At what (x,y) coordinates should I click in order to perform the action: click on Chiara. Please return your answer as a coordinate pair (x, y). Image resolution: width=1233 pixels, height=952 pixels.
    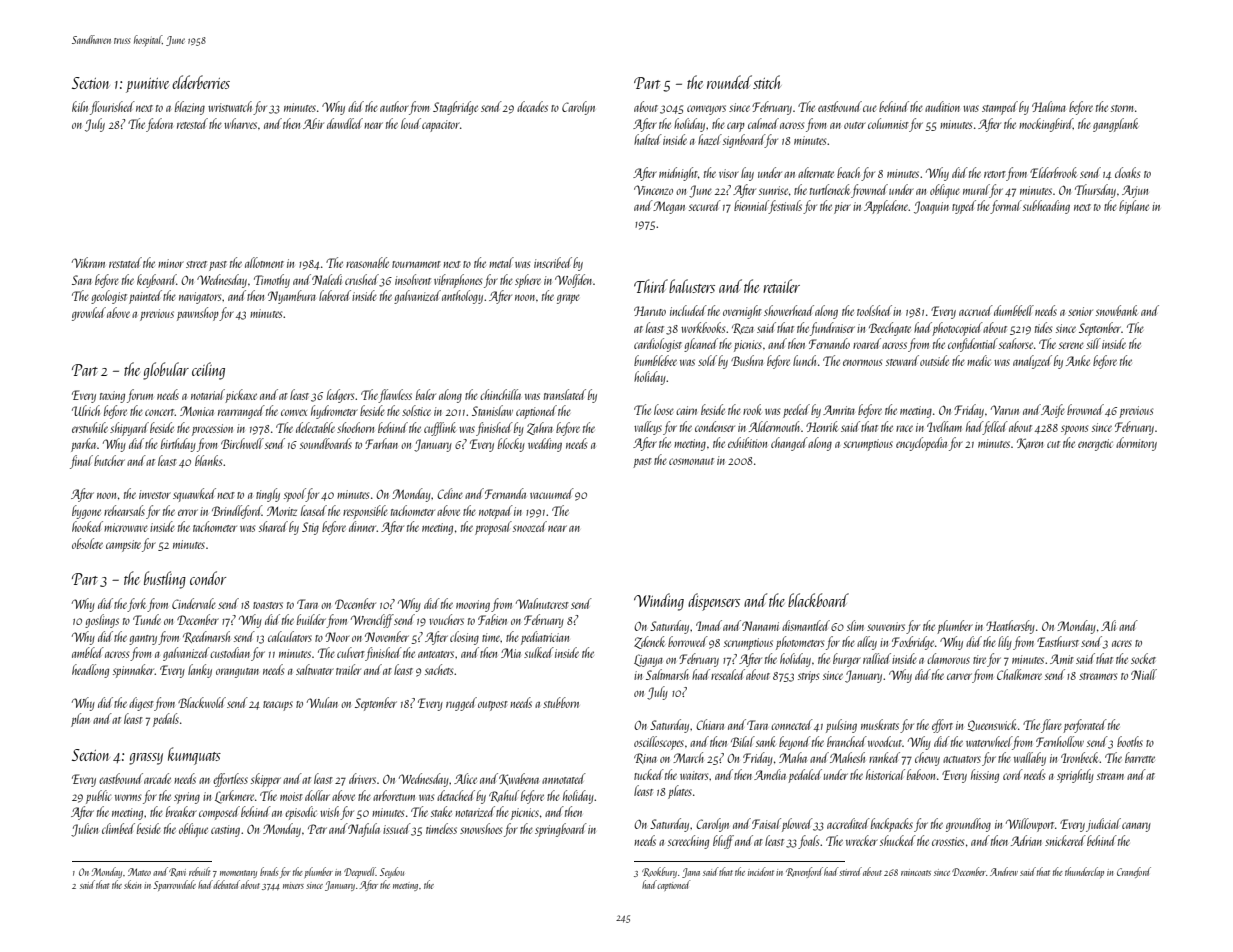
    Looking at the image, I should click on (710, 724).
